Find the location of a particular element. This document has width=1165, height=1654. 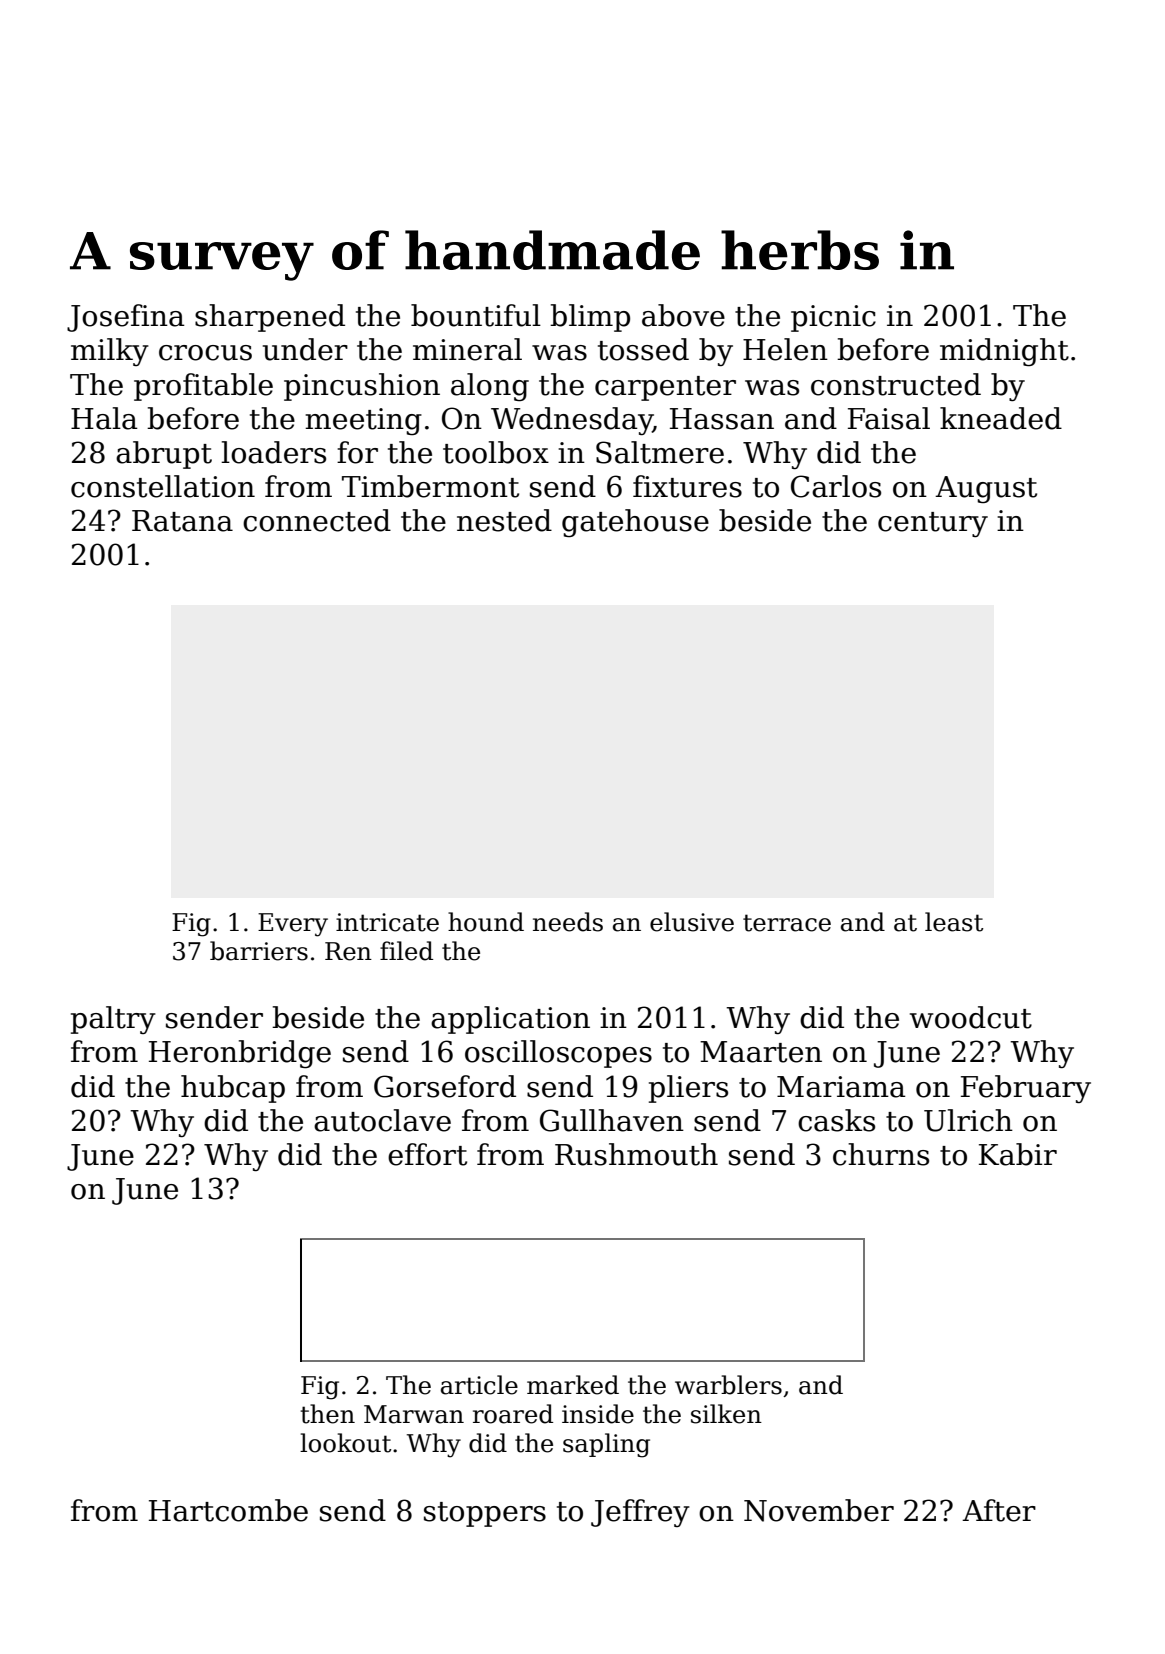

February is located at coordinates (1026, 1089).
